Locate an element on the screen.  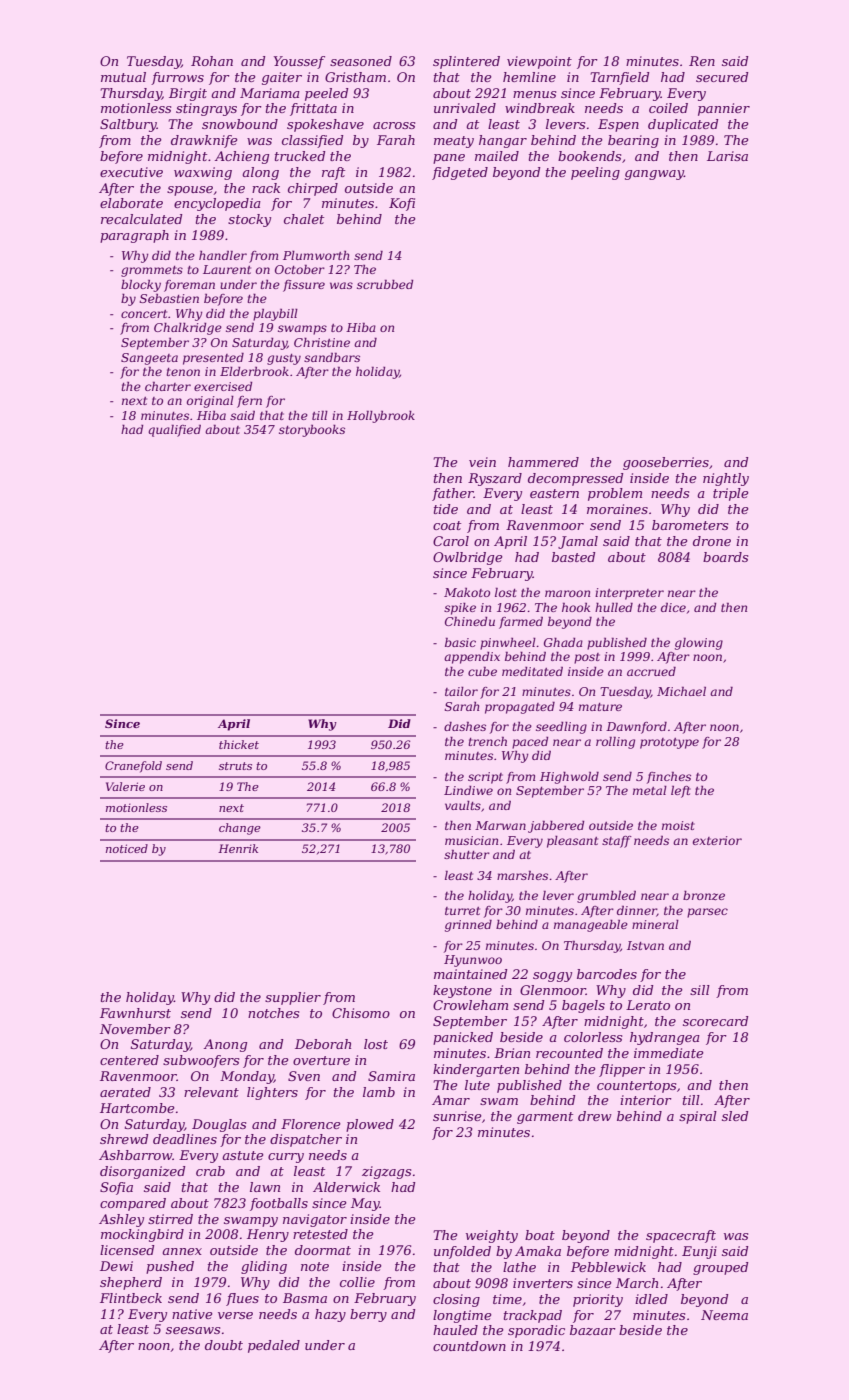
drawknife is located at coordinates (204, 141).
